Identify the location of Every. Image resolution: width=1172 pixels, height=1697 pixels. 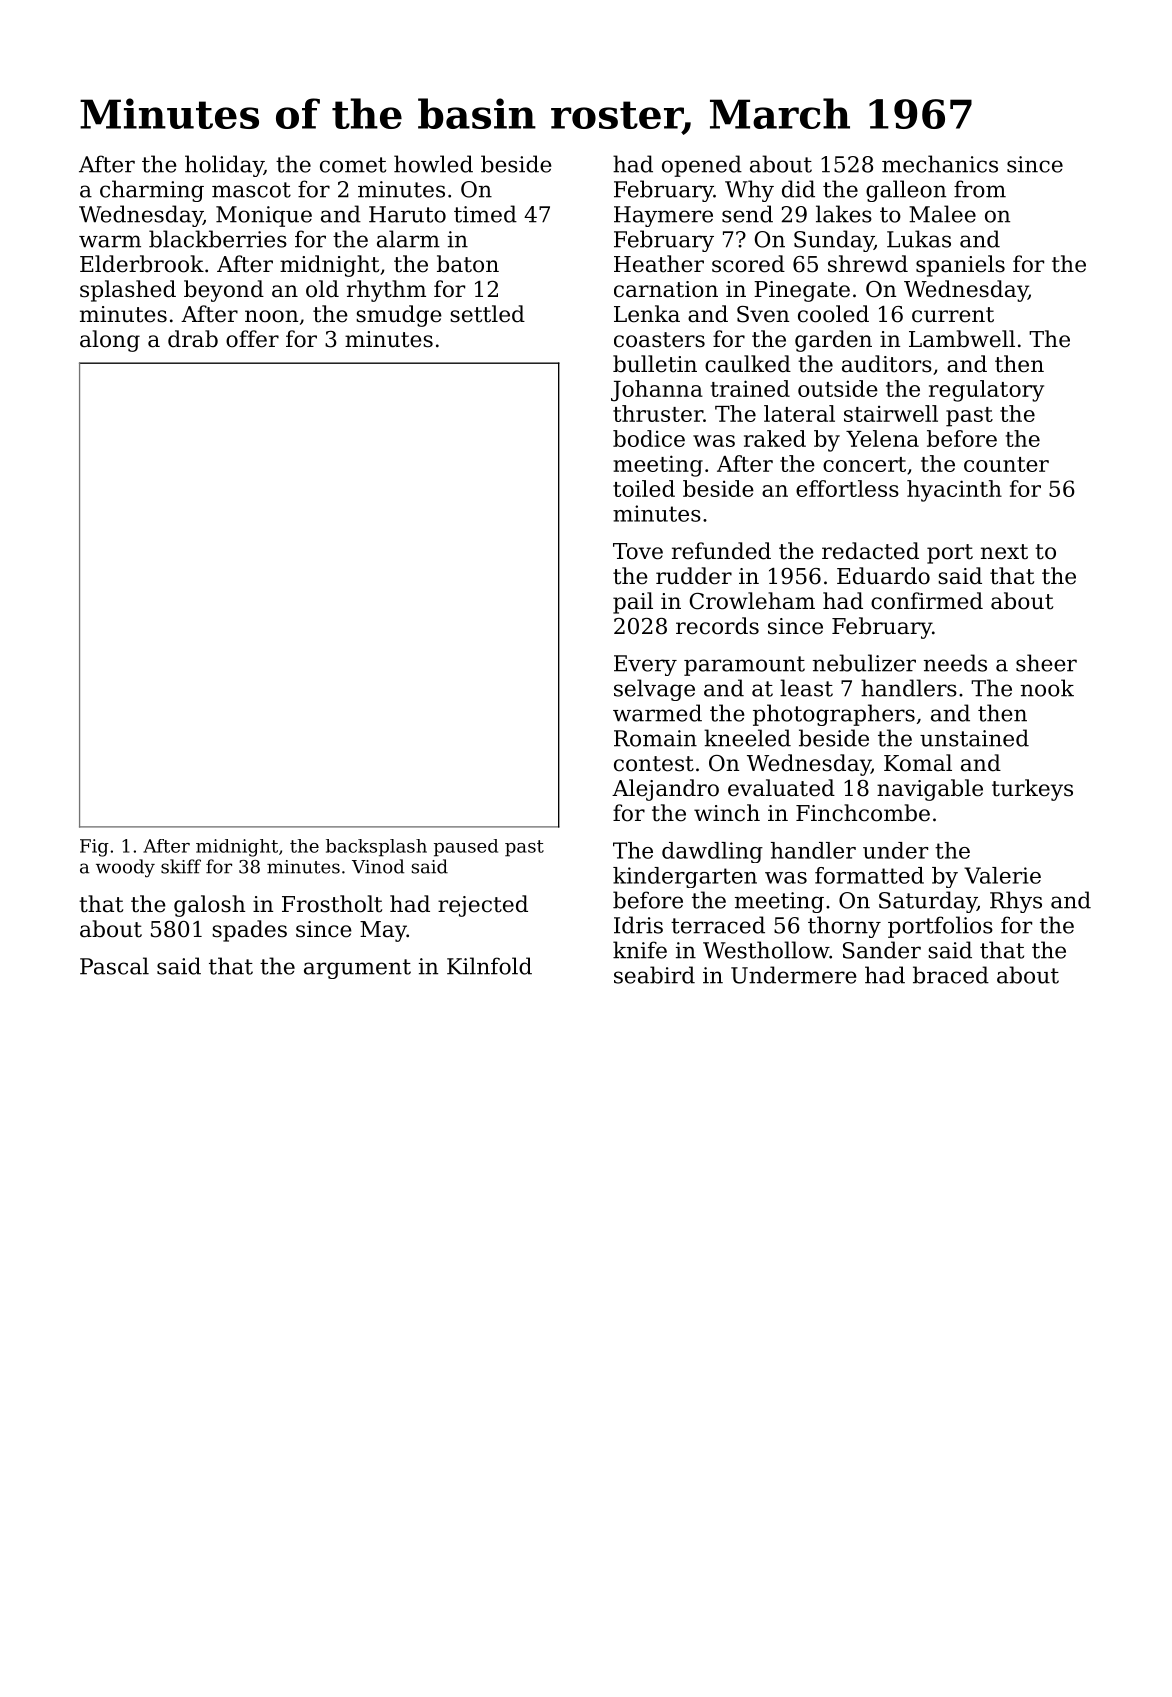
(645, 665).
